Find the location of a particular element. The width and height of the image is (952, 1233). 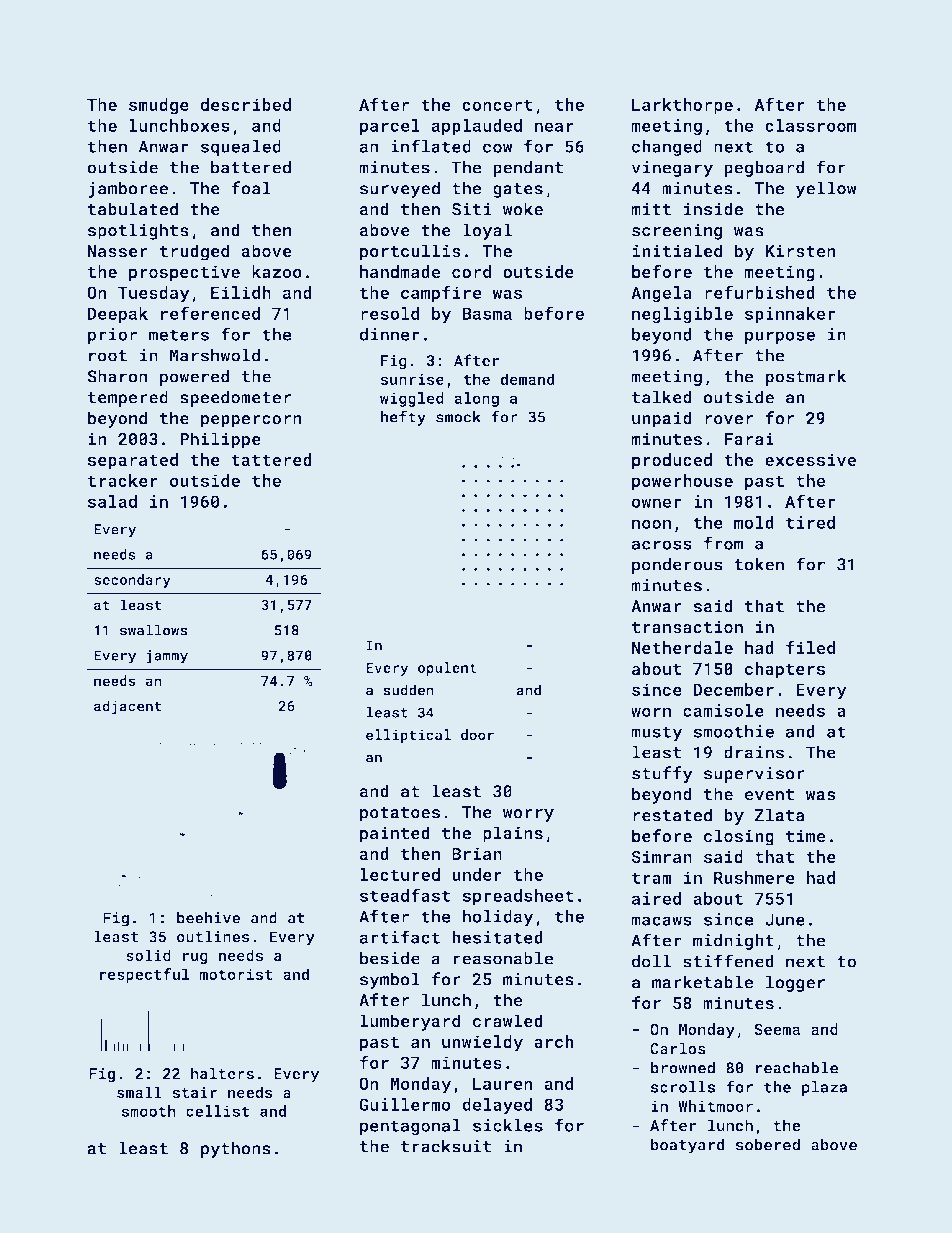

tracksuit is located at coordinates (446, 1146).
